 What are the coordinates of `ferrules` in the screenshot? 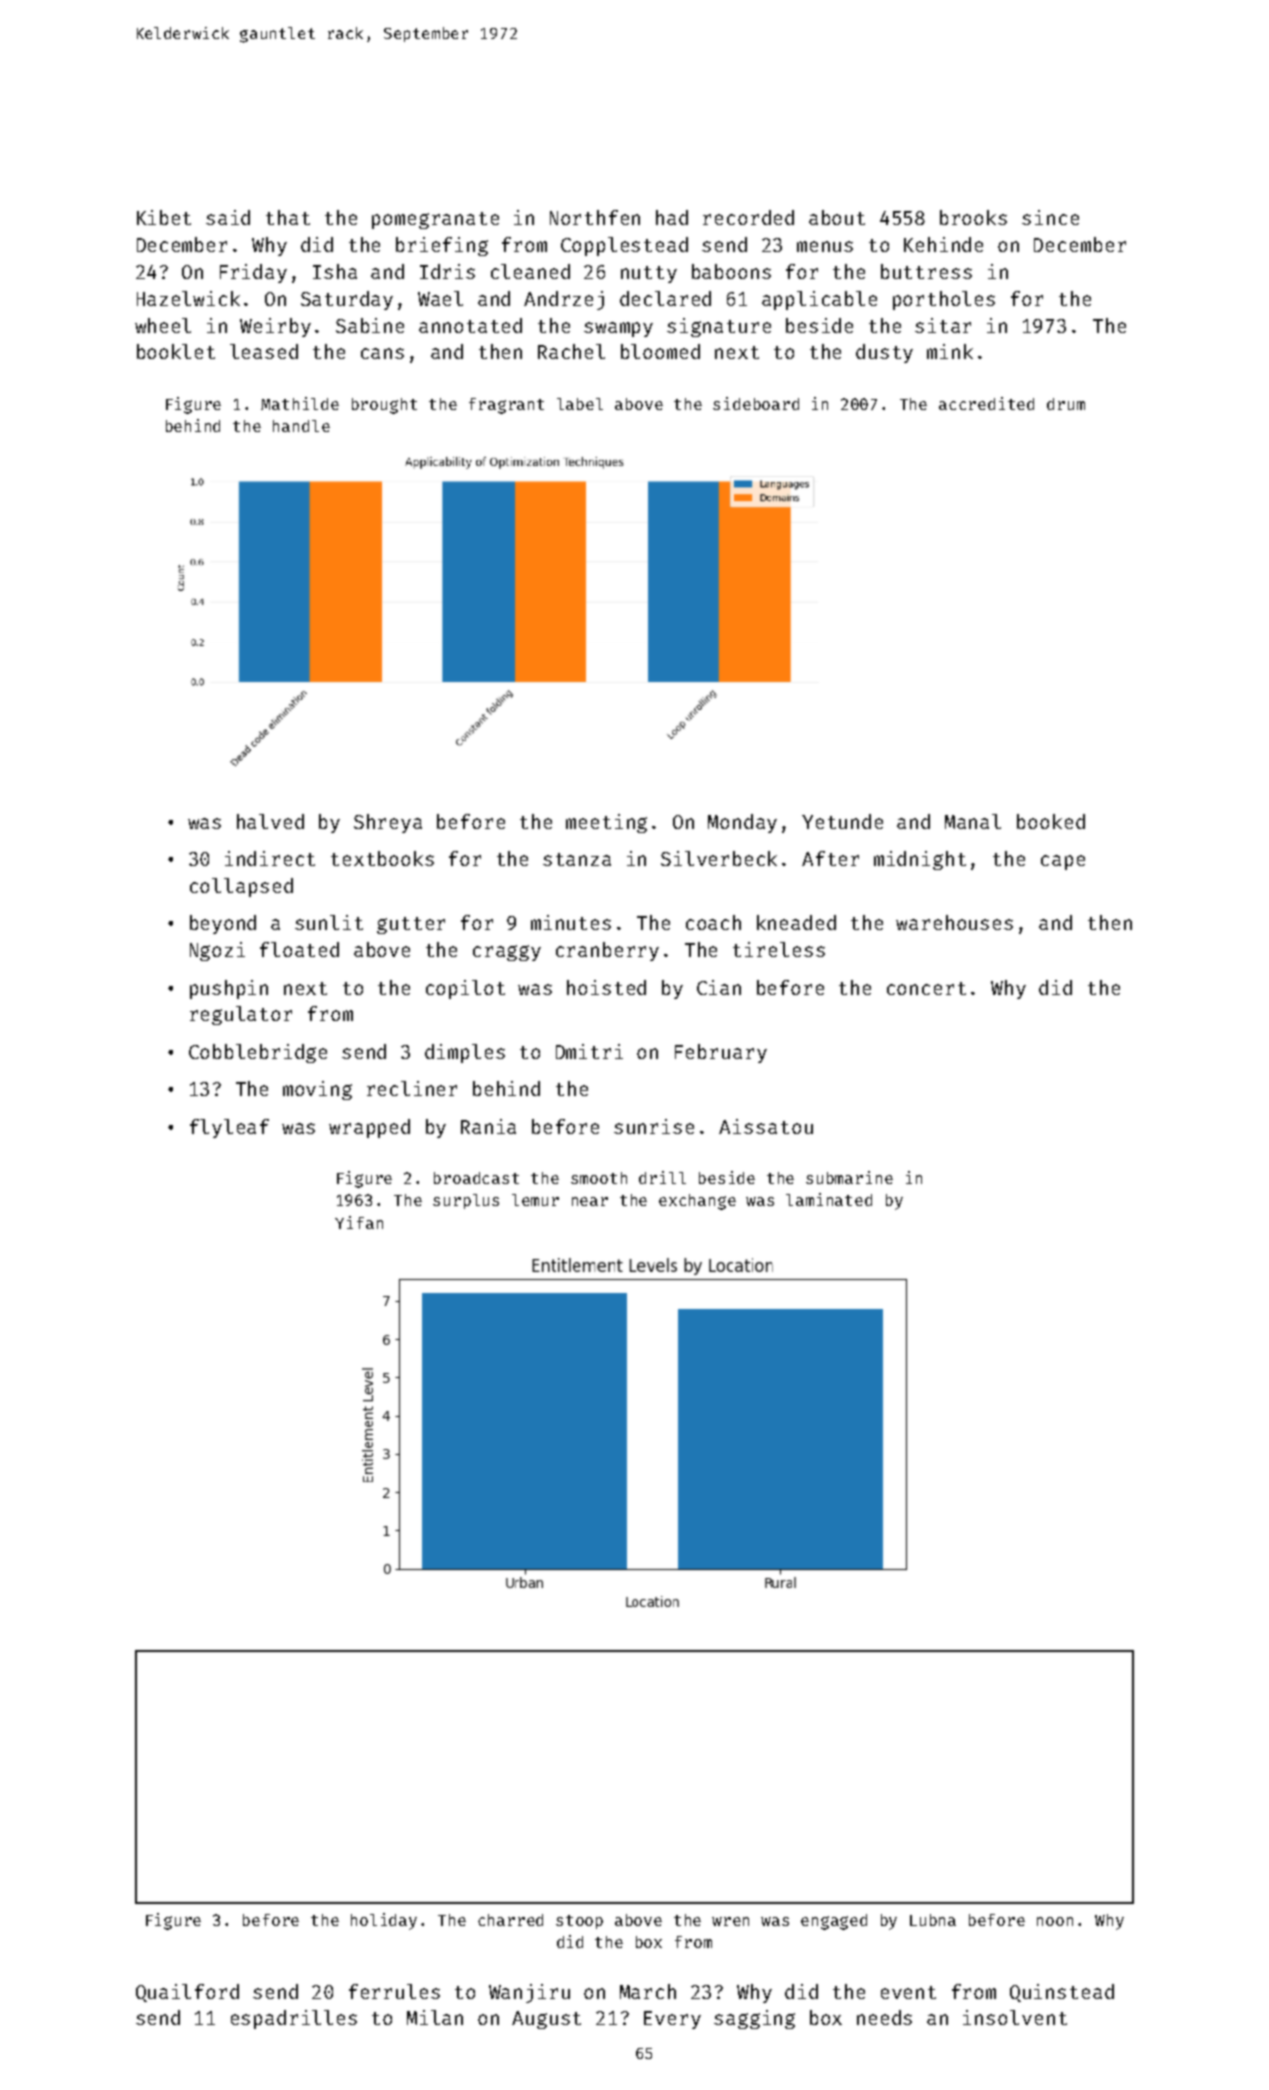 It's located at (394, 1991).
